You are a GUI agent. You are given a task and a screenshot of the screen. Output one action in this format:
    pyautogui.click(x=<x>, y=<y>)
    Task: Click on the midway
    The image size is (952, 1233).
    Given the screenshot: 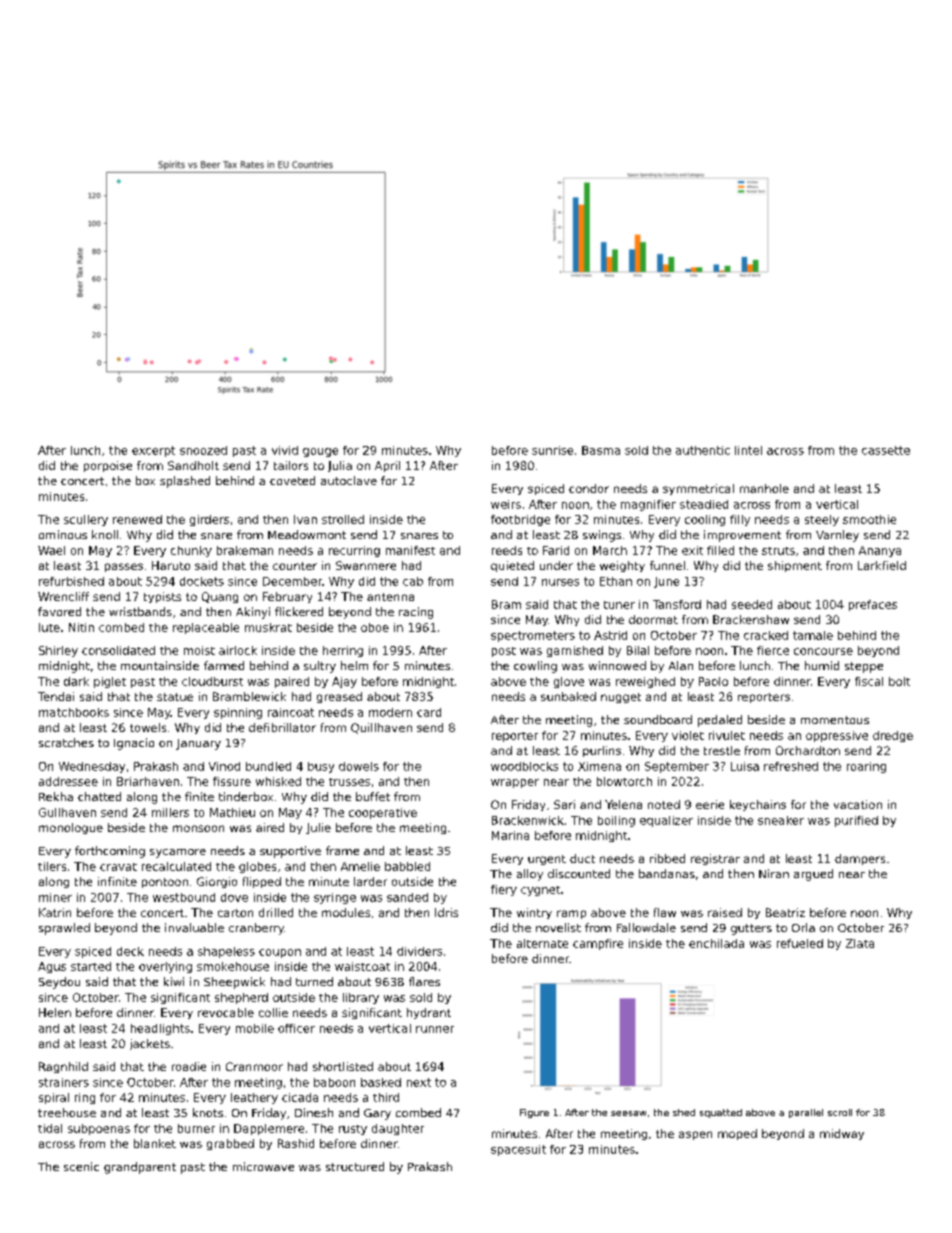 What is the action you would take?
    pyautogui.click(x=842, y=1134)
